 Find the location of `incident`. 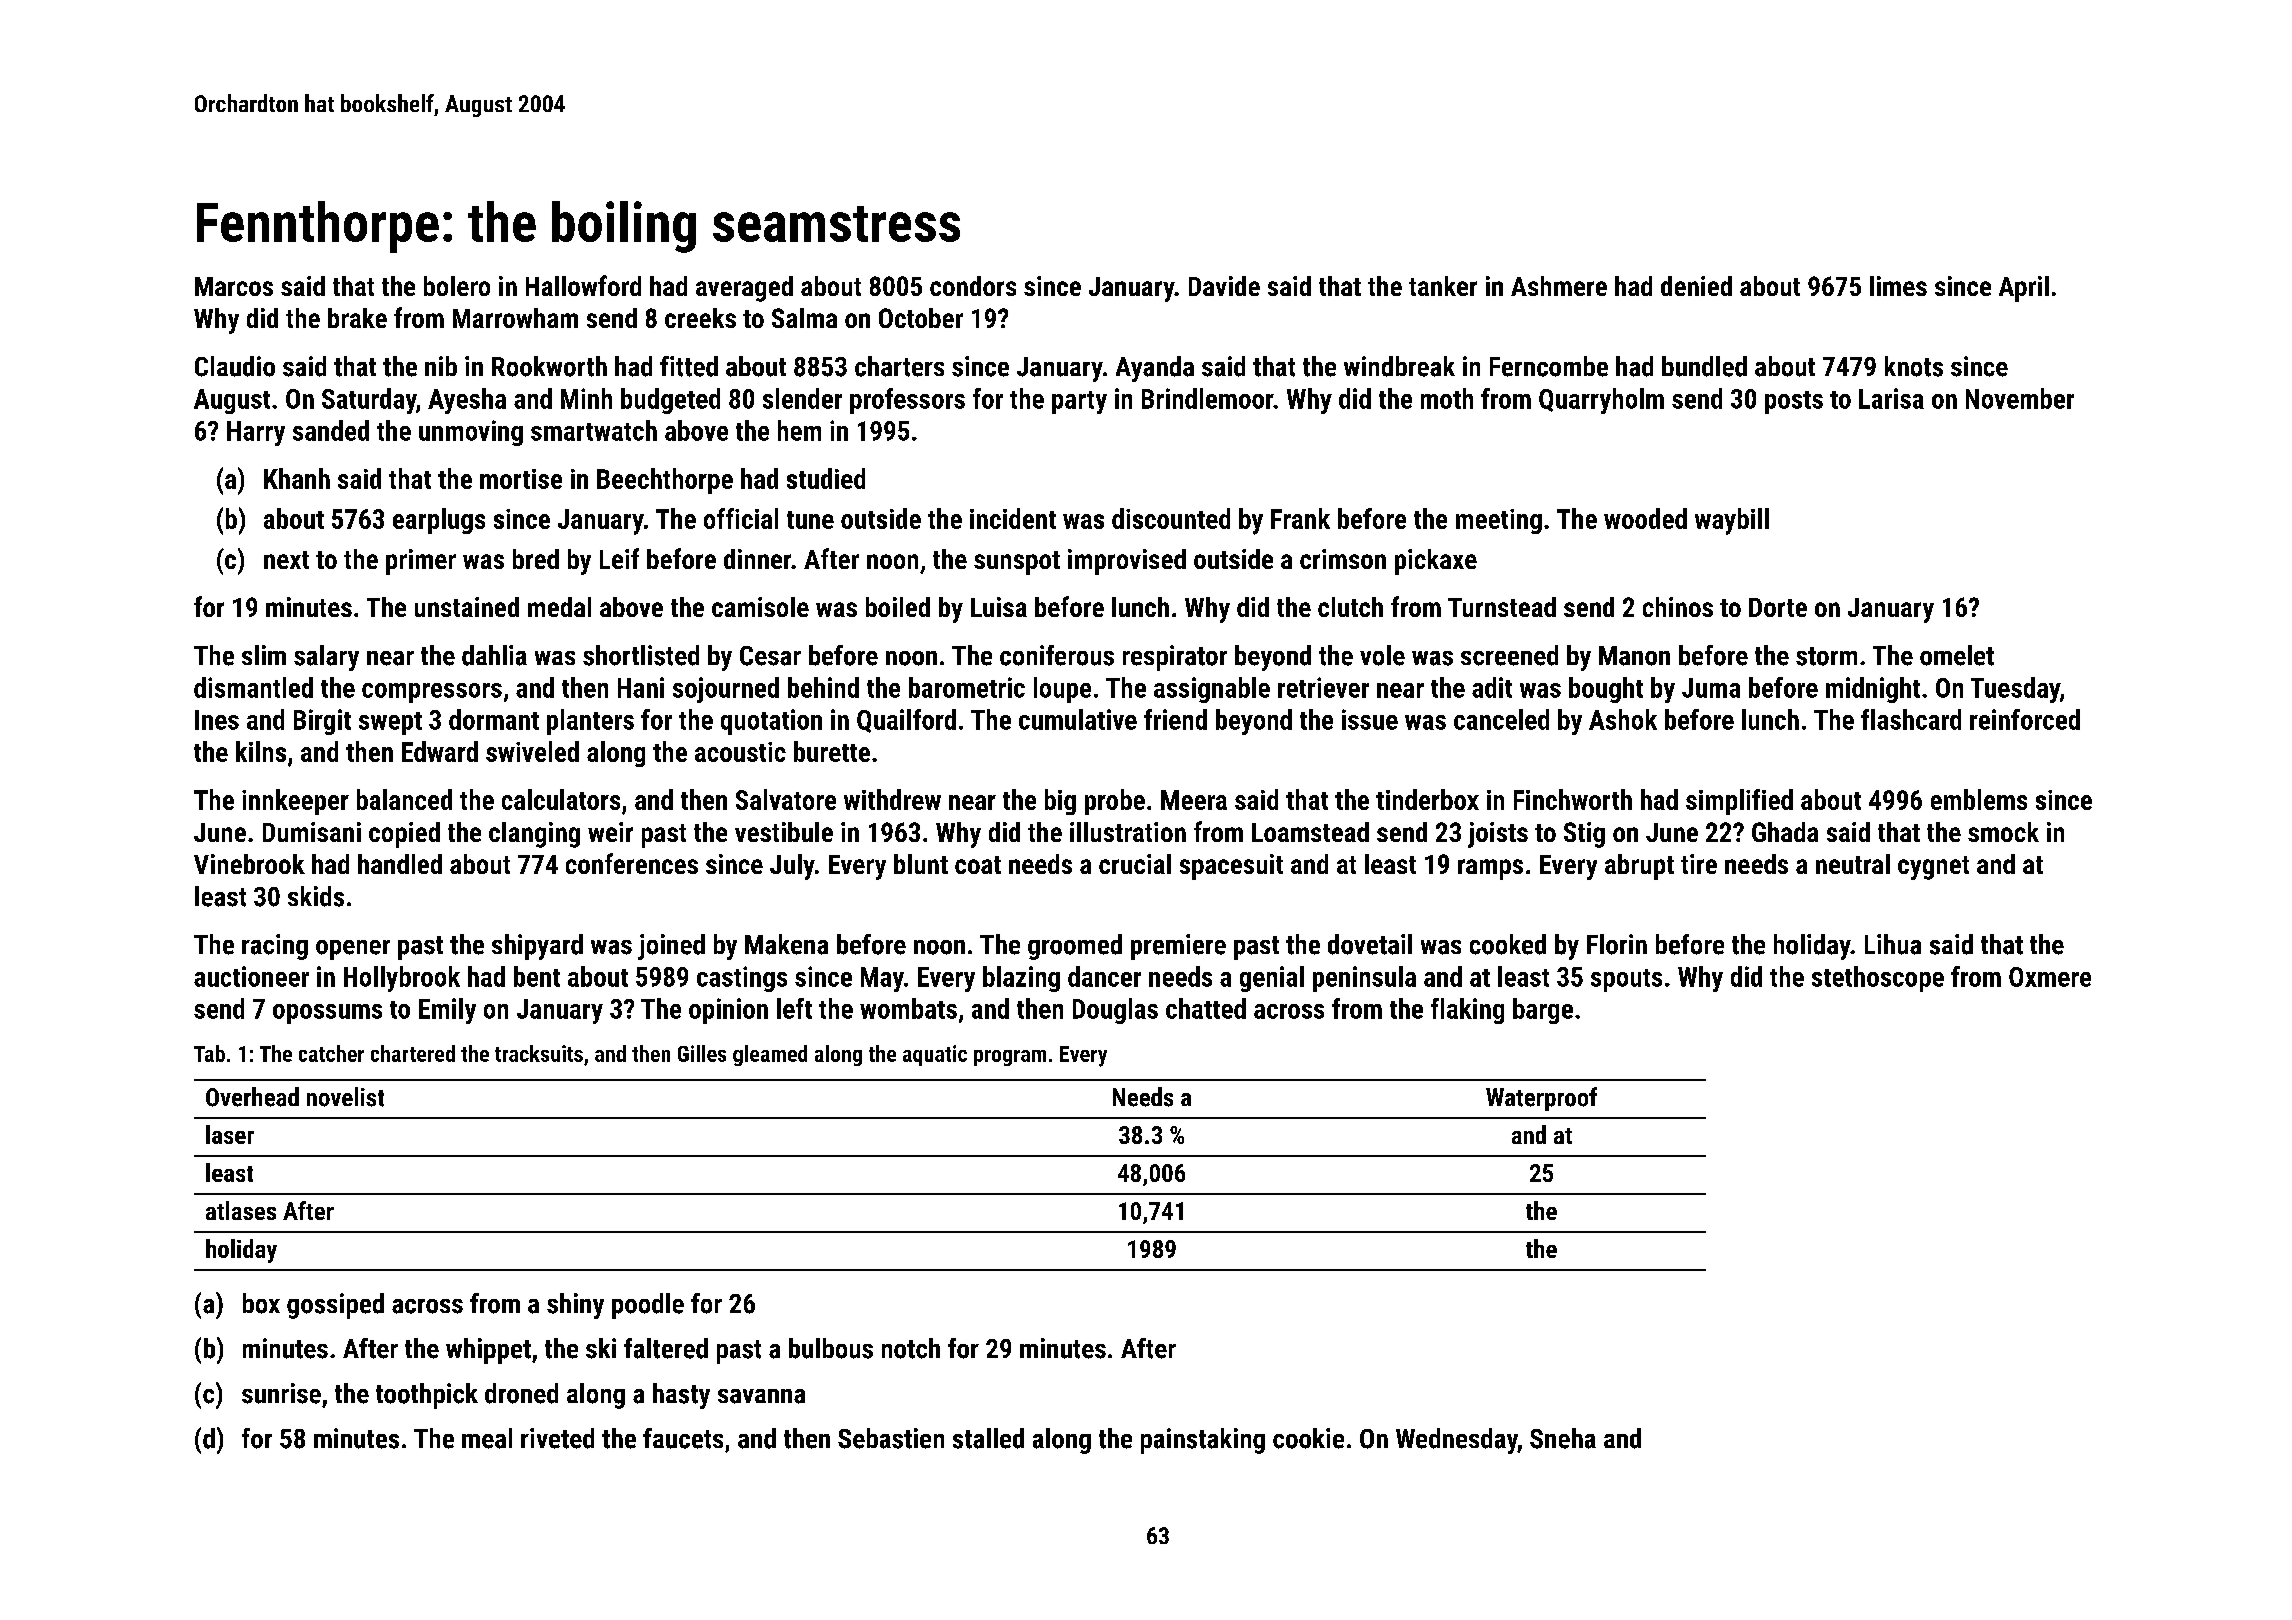

incident is located at coordinates (1013, 518).
